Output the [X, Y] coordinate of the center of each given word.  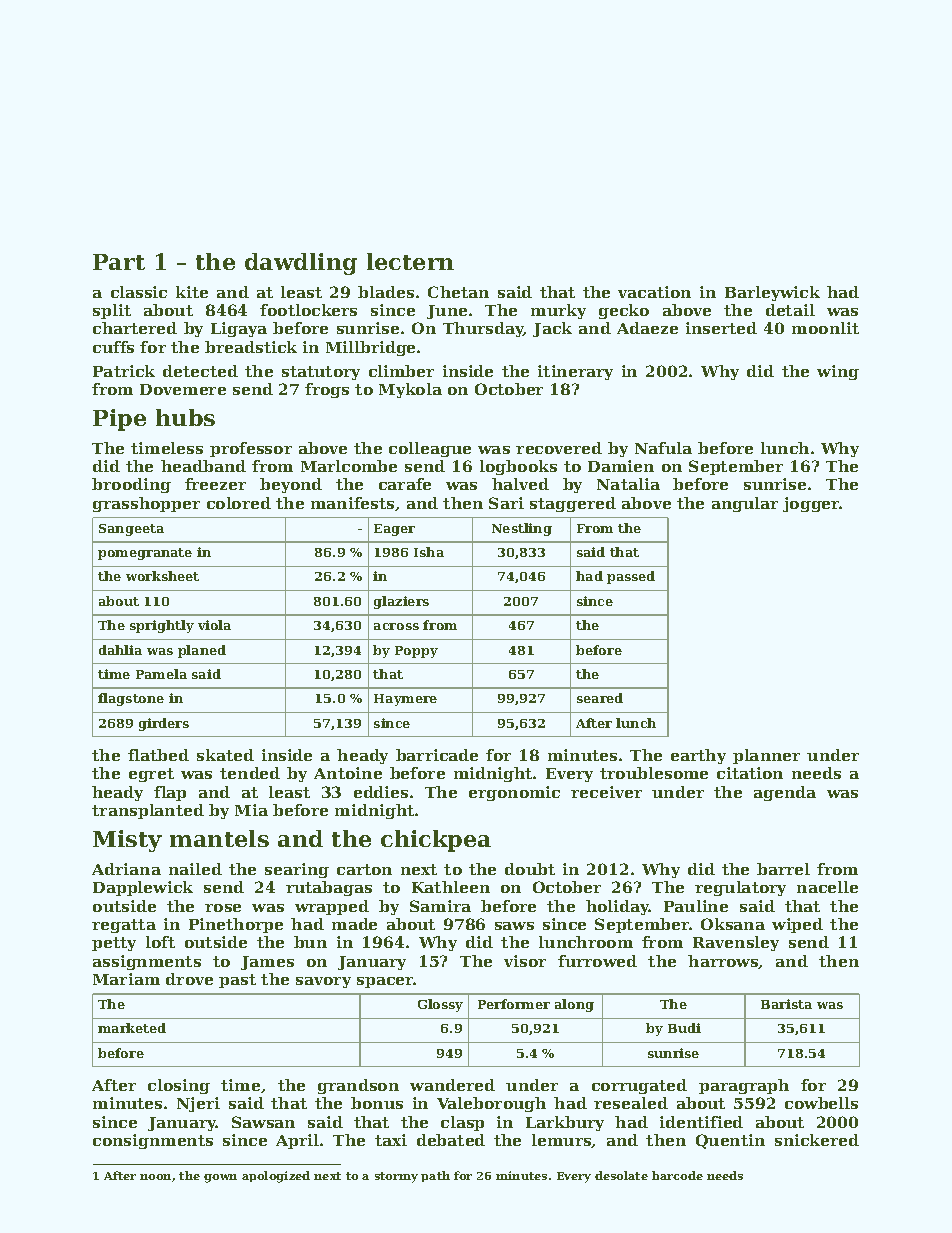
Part [119, 262]
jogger [811, 504]
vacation [654, 292]
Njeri [198, 1104]
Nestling [522, 529]
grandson [358, 1086]
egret [151, 775]
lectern [410, 261]
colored [239, 503]
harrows [723, 962]
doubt [530, 869]
